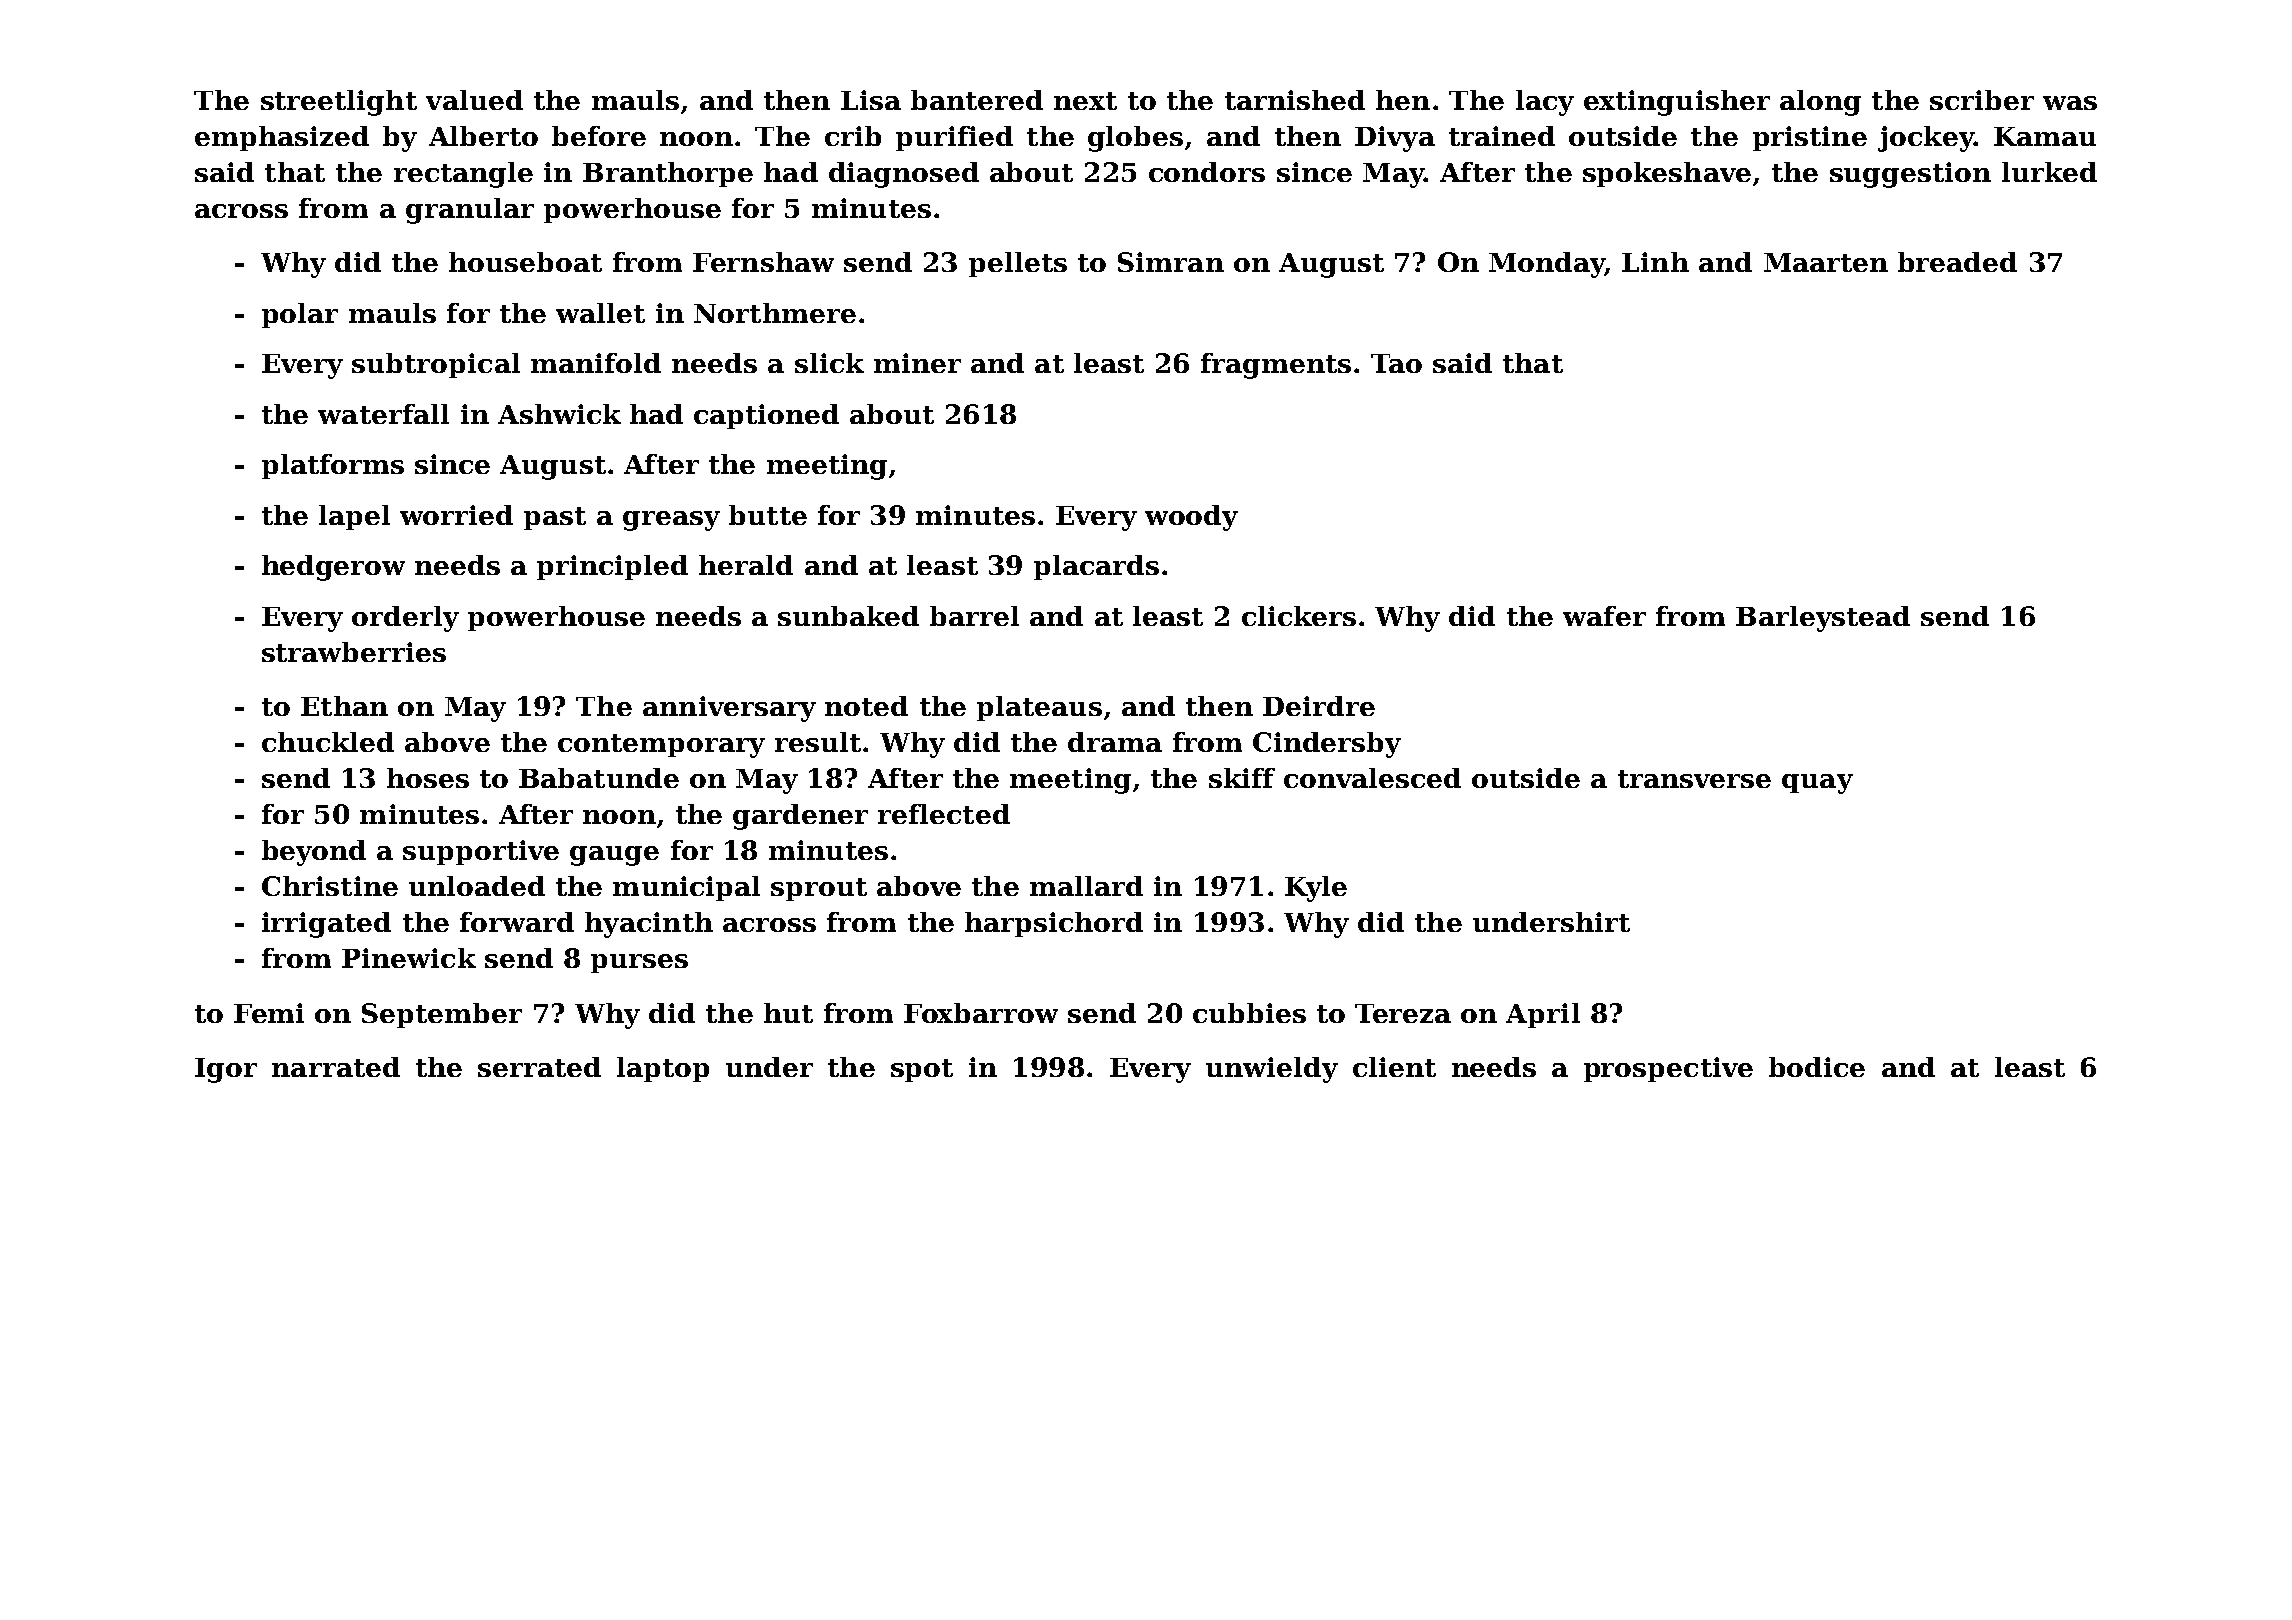 Image resolution: width=2292 pixels, height=1620 pixels. What do you see at coordinates (1319, 706) in the screenshot?
I see `Deirdre` at bounding box center [1319, 706].
